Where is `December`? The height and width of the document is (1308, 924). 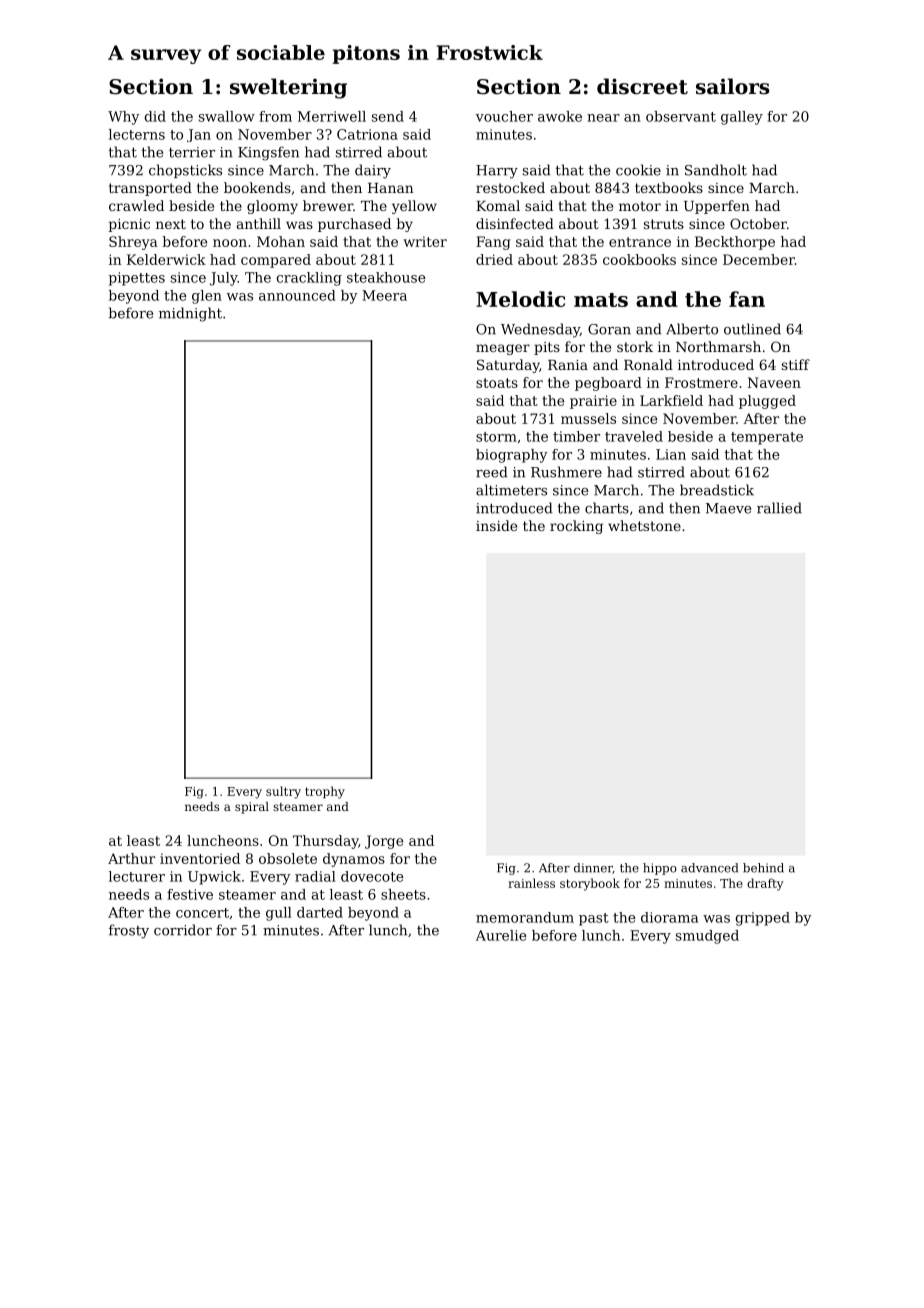 December is located at coordinates (759, 259).
